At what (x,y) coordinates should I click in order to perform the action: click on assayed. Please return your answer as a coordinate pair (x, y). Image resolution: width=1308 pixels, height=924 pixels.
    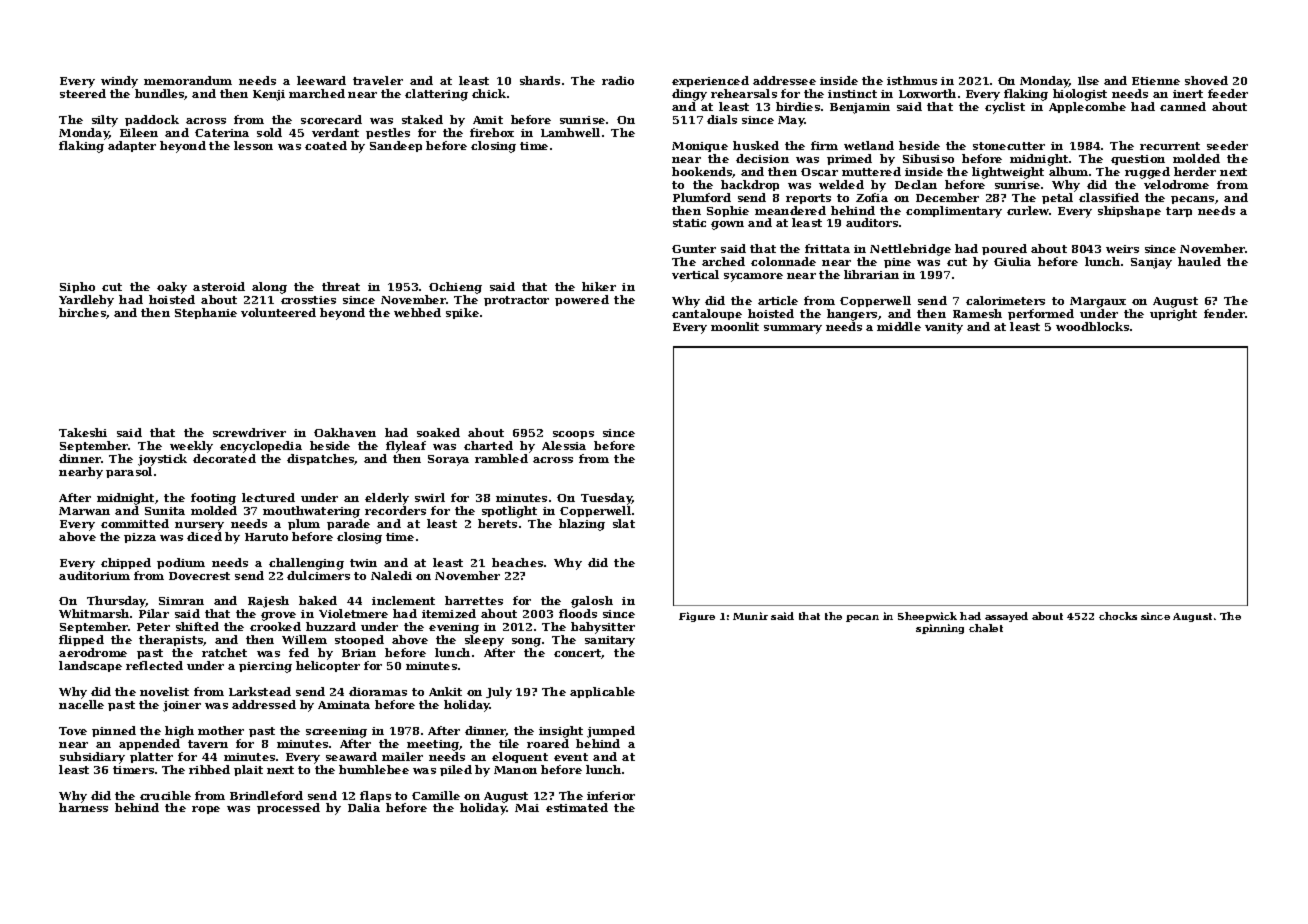
    Looking at the image, I should click on (1006, 617).
